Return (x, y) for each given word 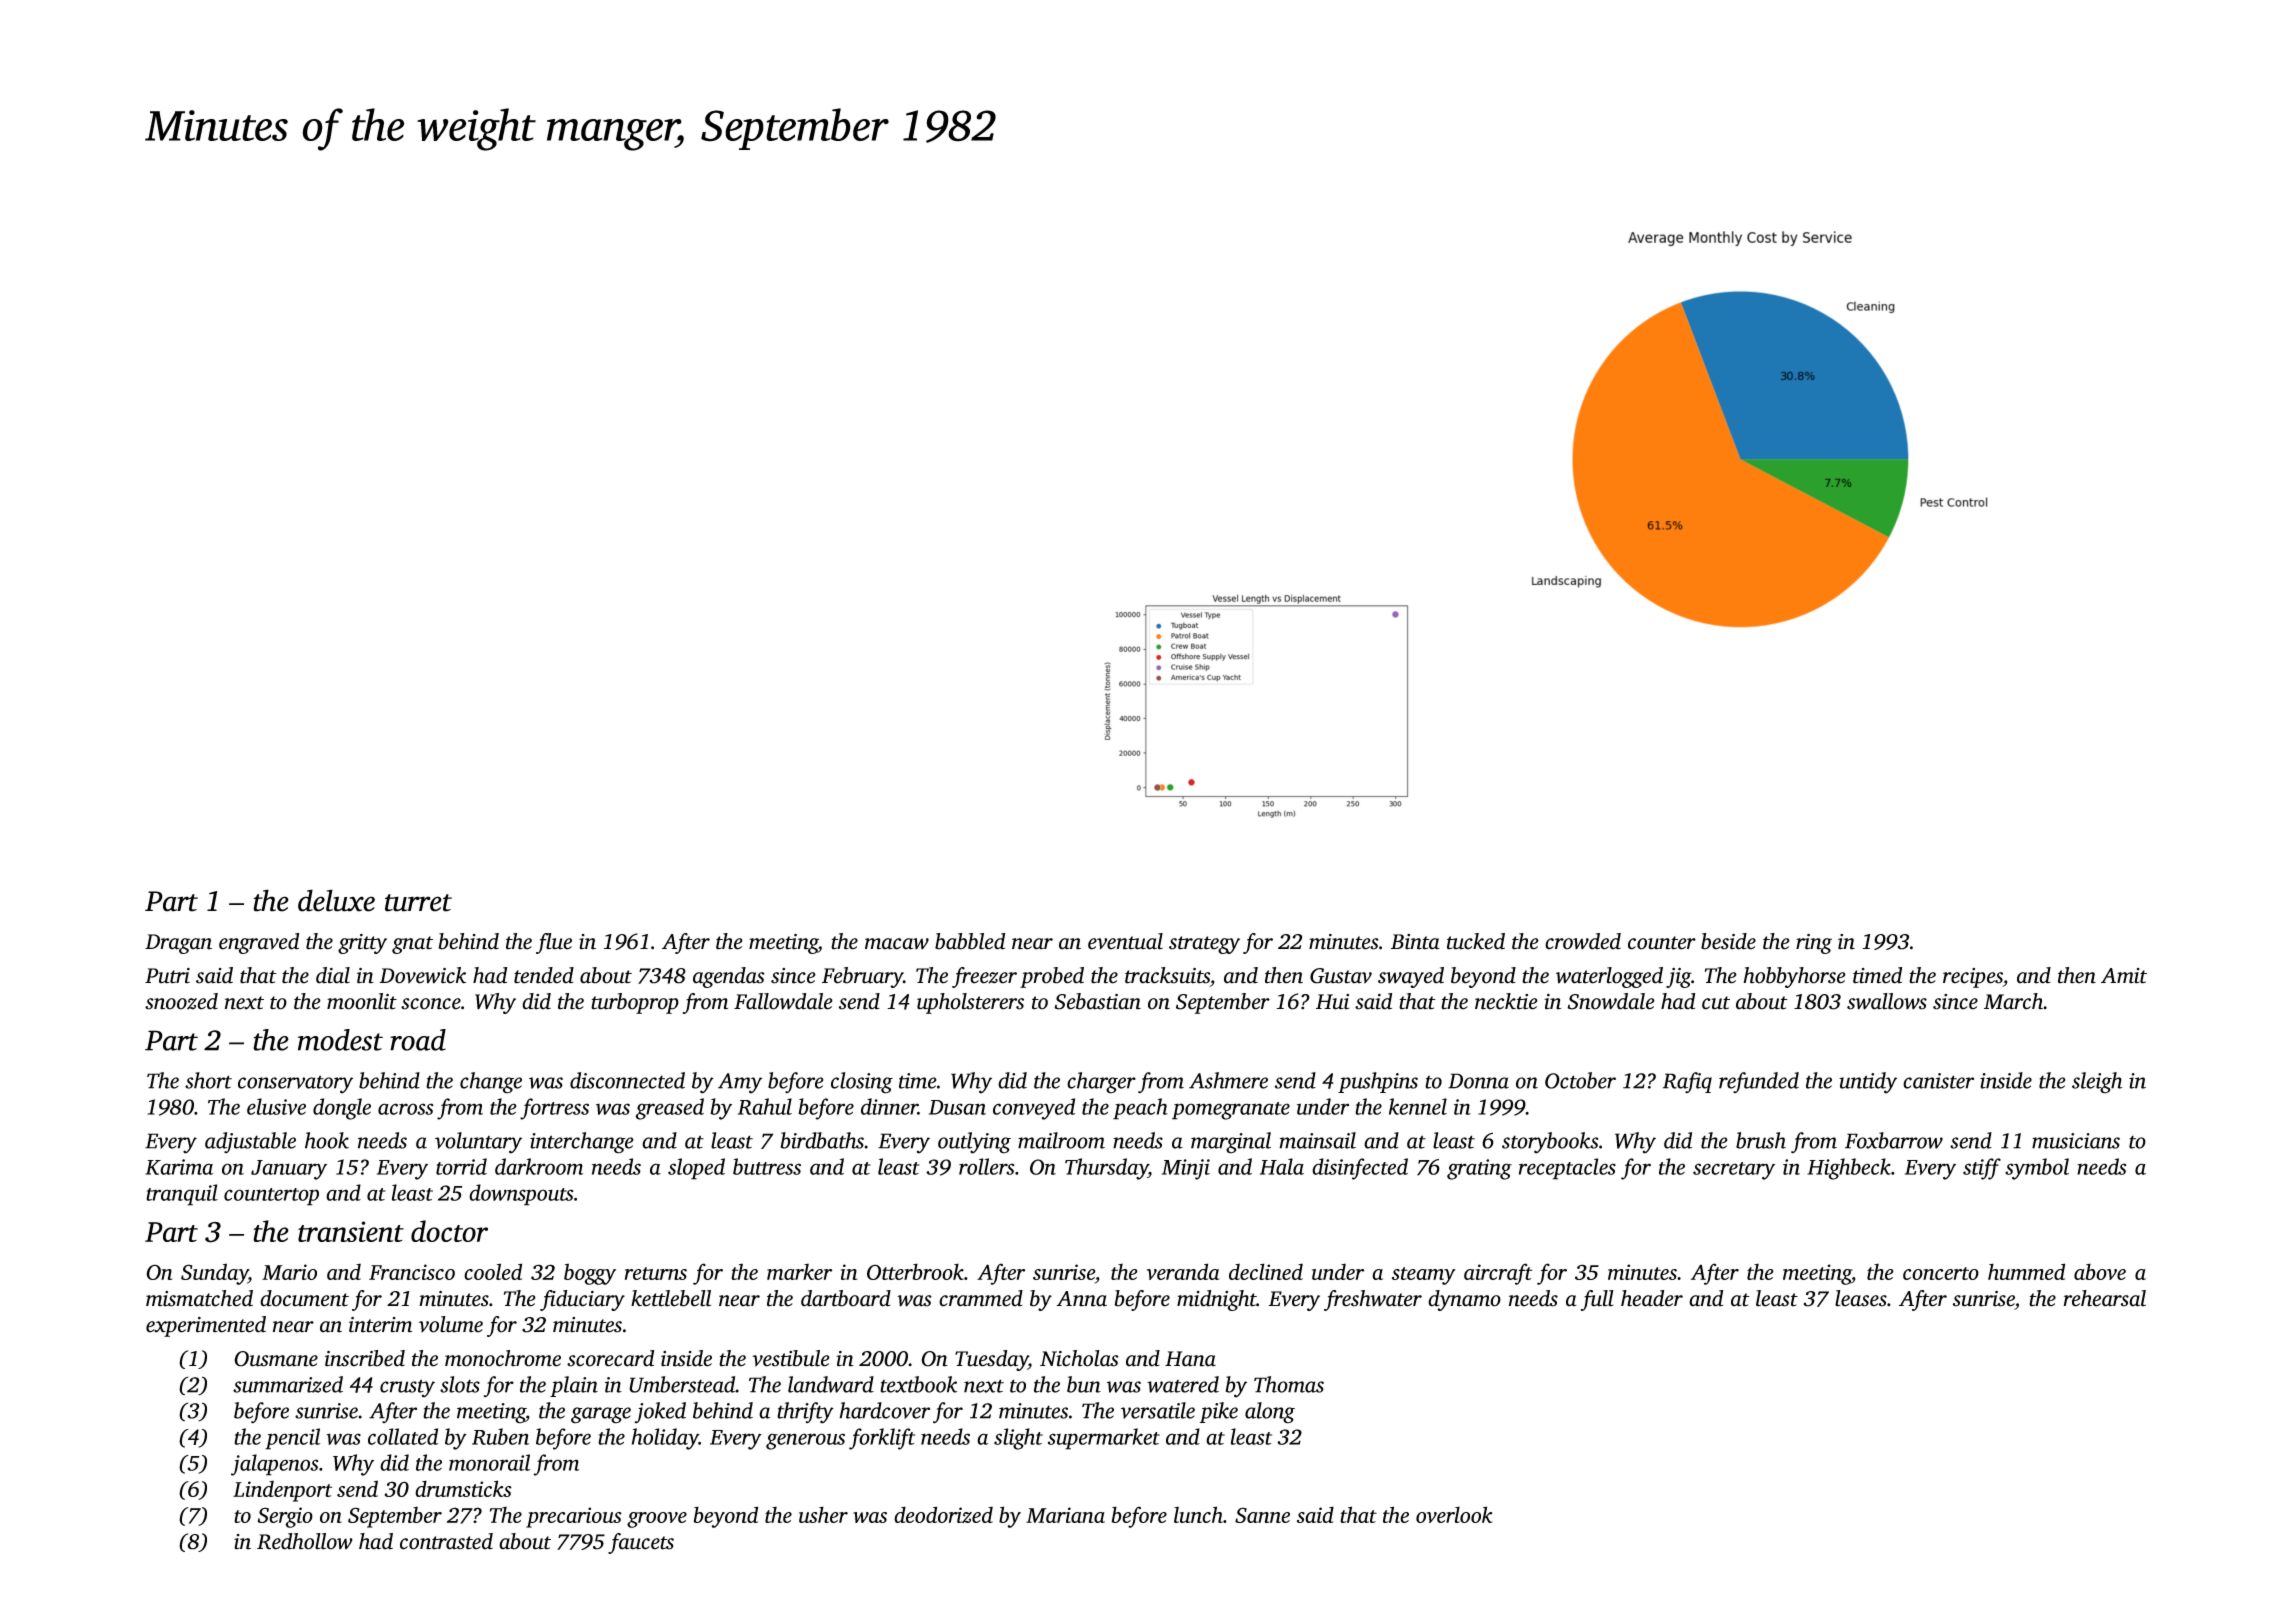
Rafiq (1687, 1082)
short (208, 1080)
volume (451, 1324)
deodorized (943, 1514)
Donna (1478, 1081)
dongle (342, 1109)
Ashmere (1228, 1080)
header (1652, 1298)
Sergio (285, 1517)
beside (1728, 941)
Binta (1415, 942)
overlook (1454, 1514)
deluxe (336, 900)
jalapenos (274, 1465)
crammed (981, 1298)
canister (1938, 1081)
